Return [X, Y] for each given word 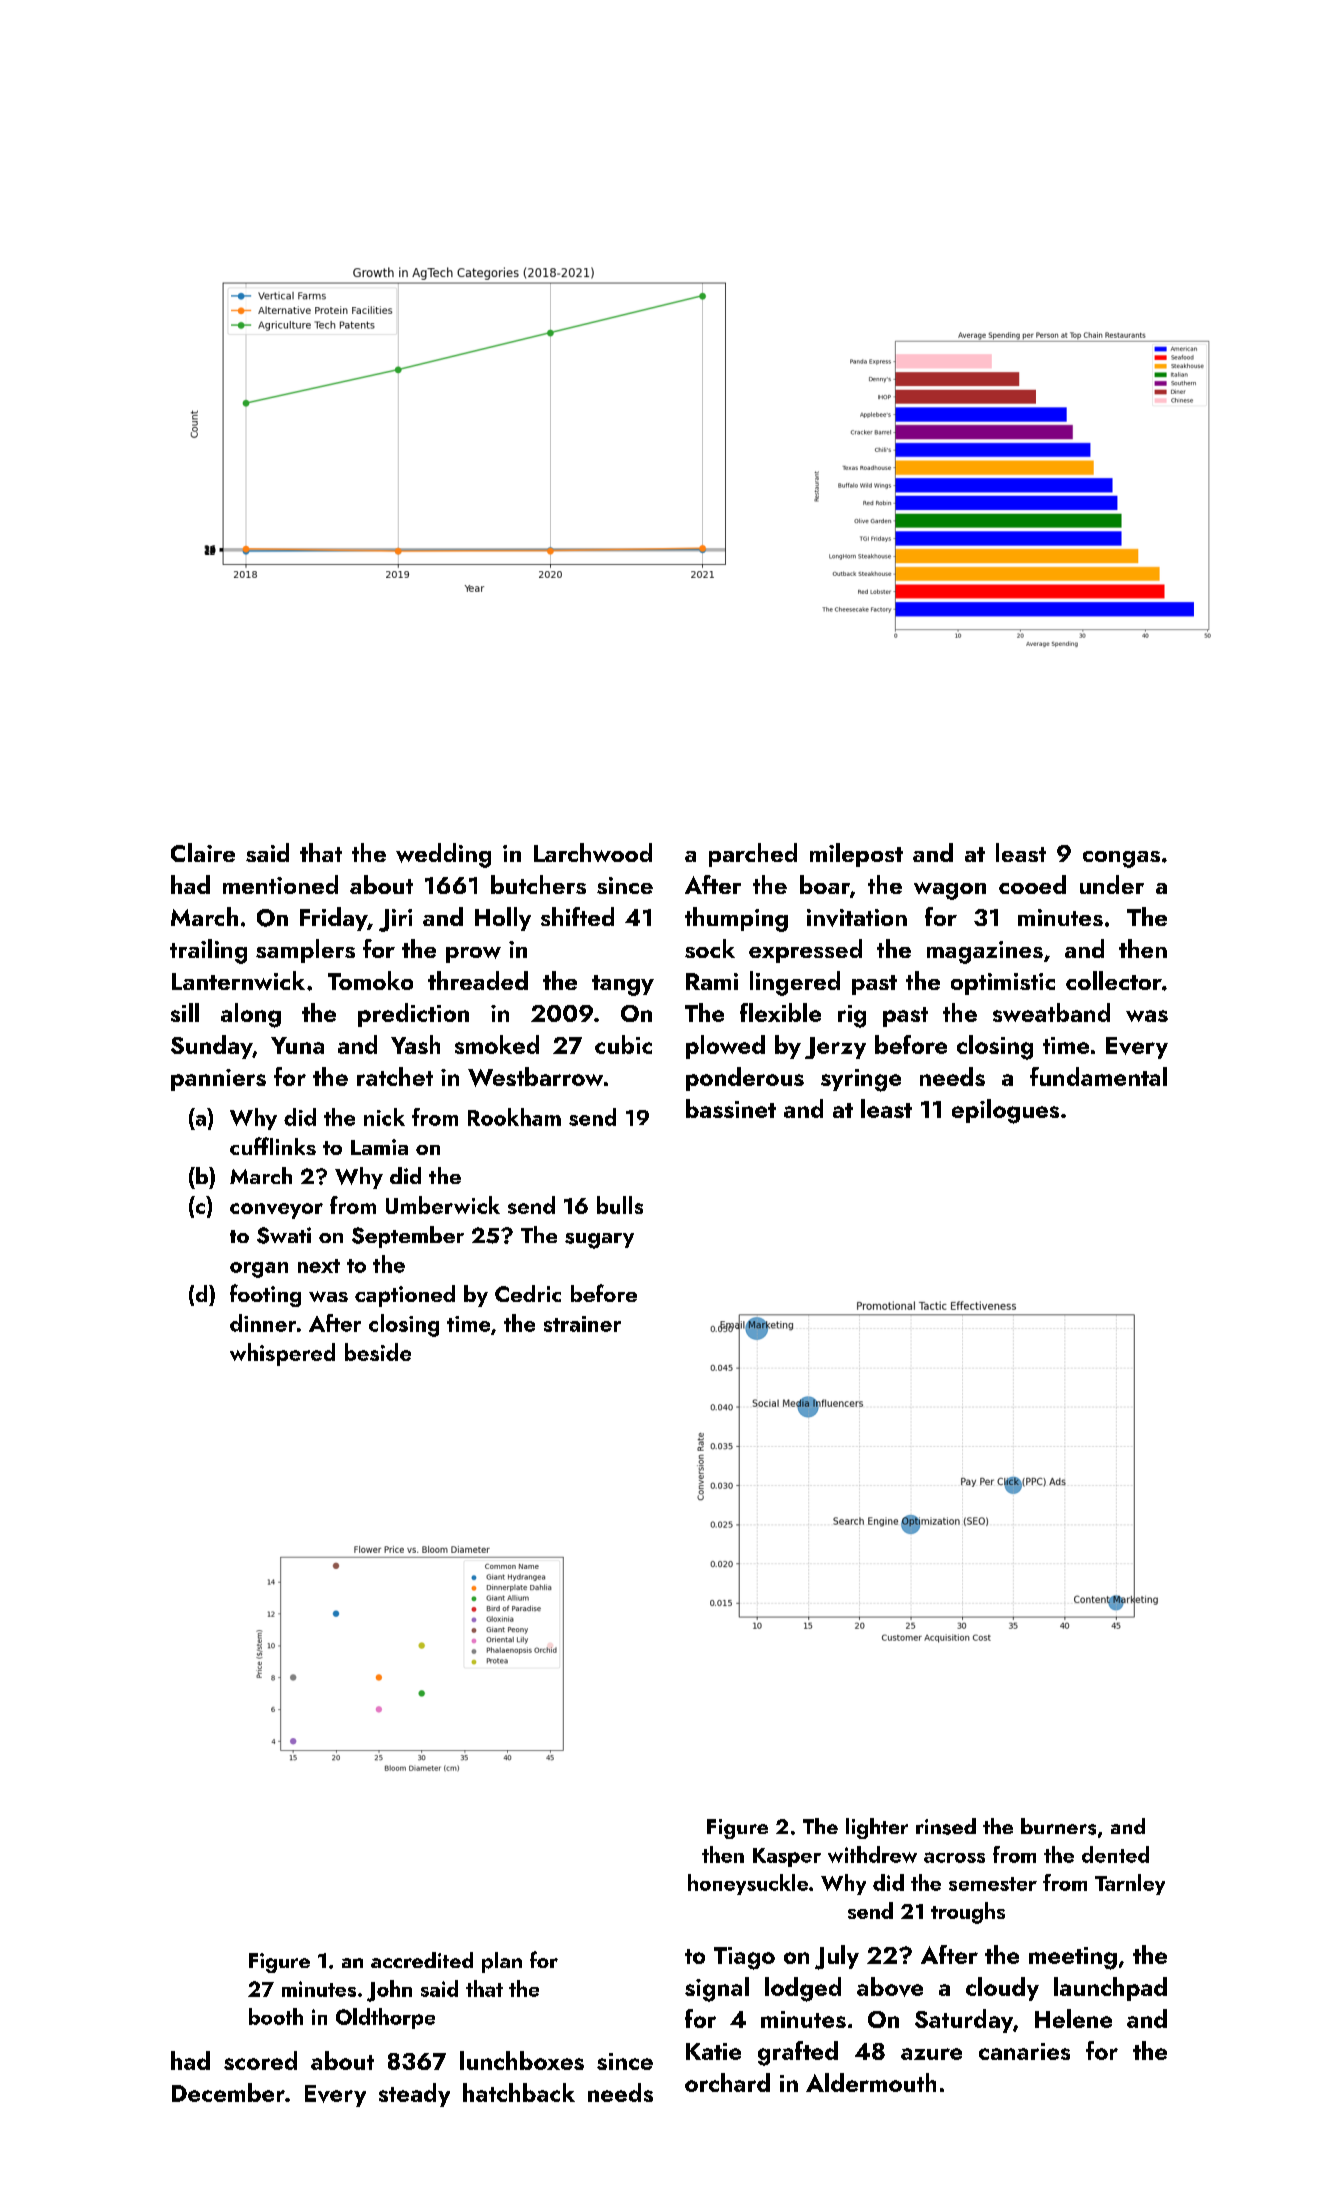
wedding [443, 855]
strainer [582, 1324]
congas [1121, 859]
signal [717, 1989]
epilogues [1005, 1111]
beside [378, 1352]
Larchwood [593, 852]
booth [276, 2016]
